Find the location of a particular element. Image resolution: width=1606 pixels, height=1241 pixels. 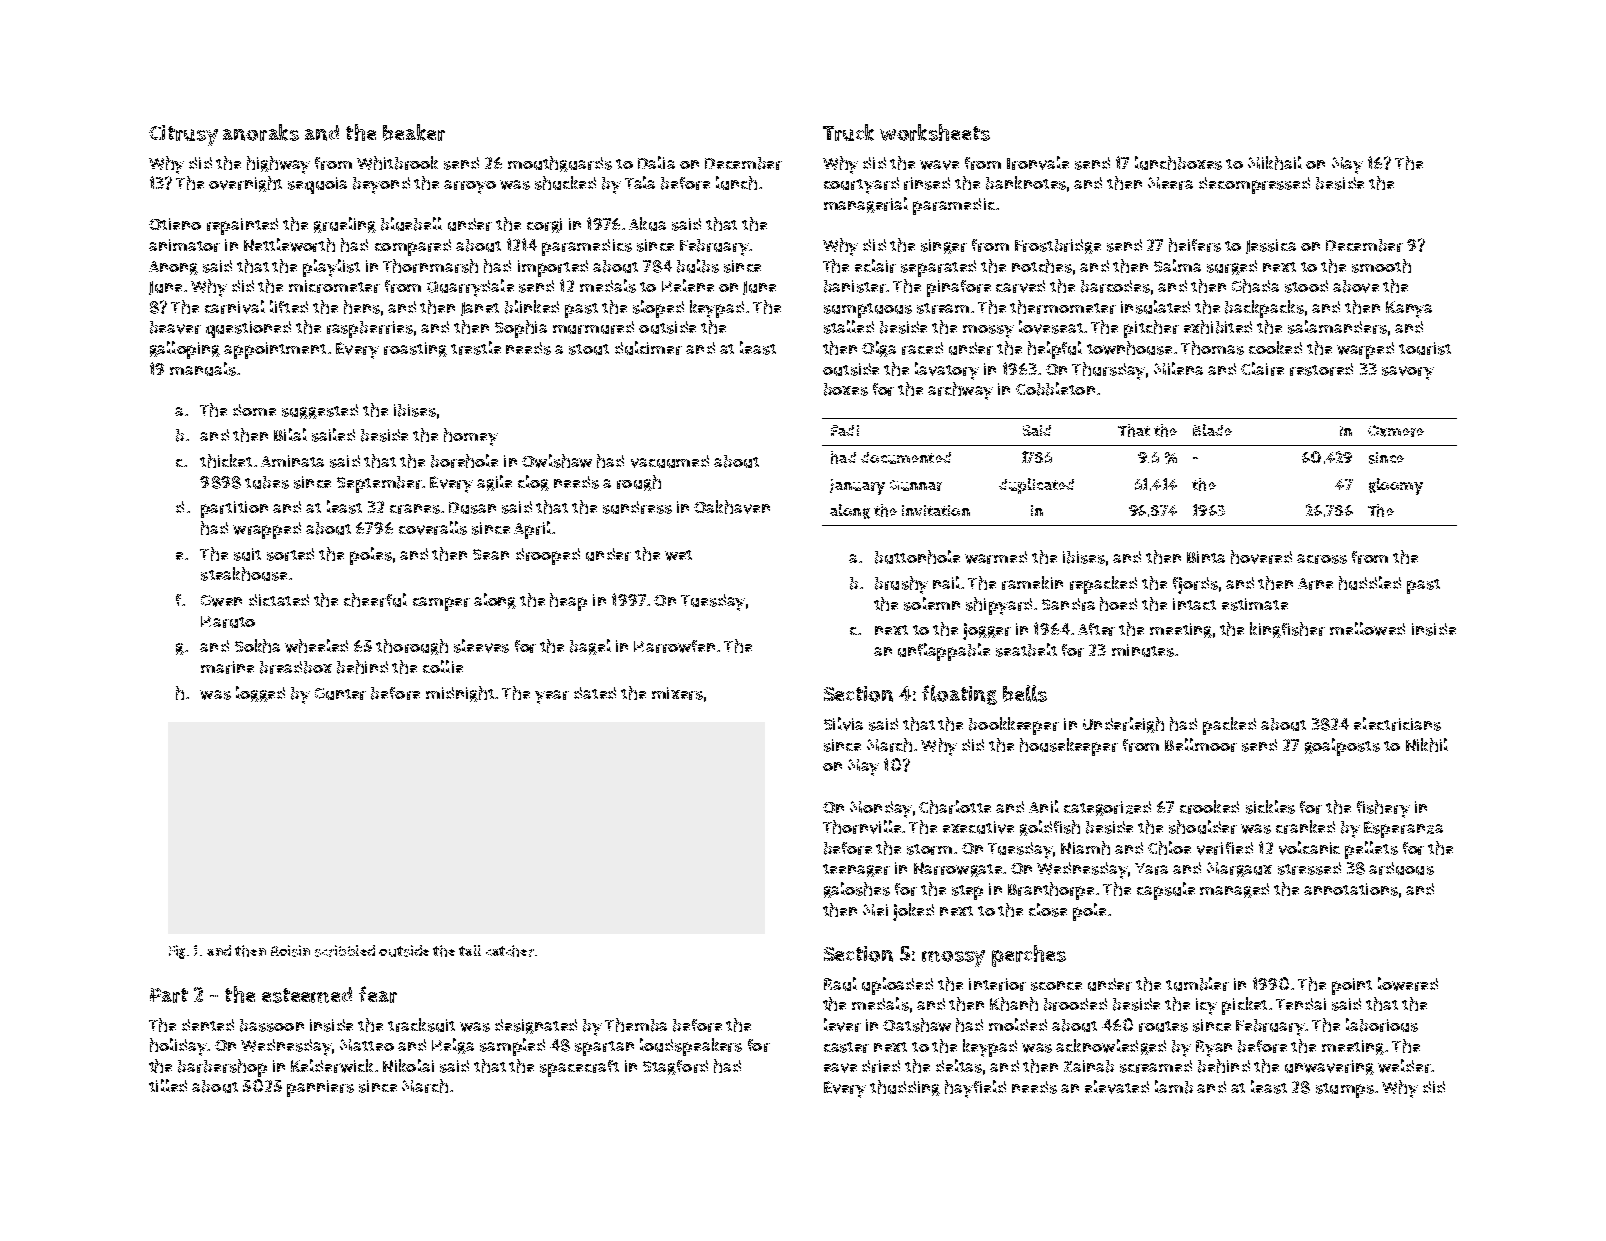

Themba is located at coordinates (636, 1025).
